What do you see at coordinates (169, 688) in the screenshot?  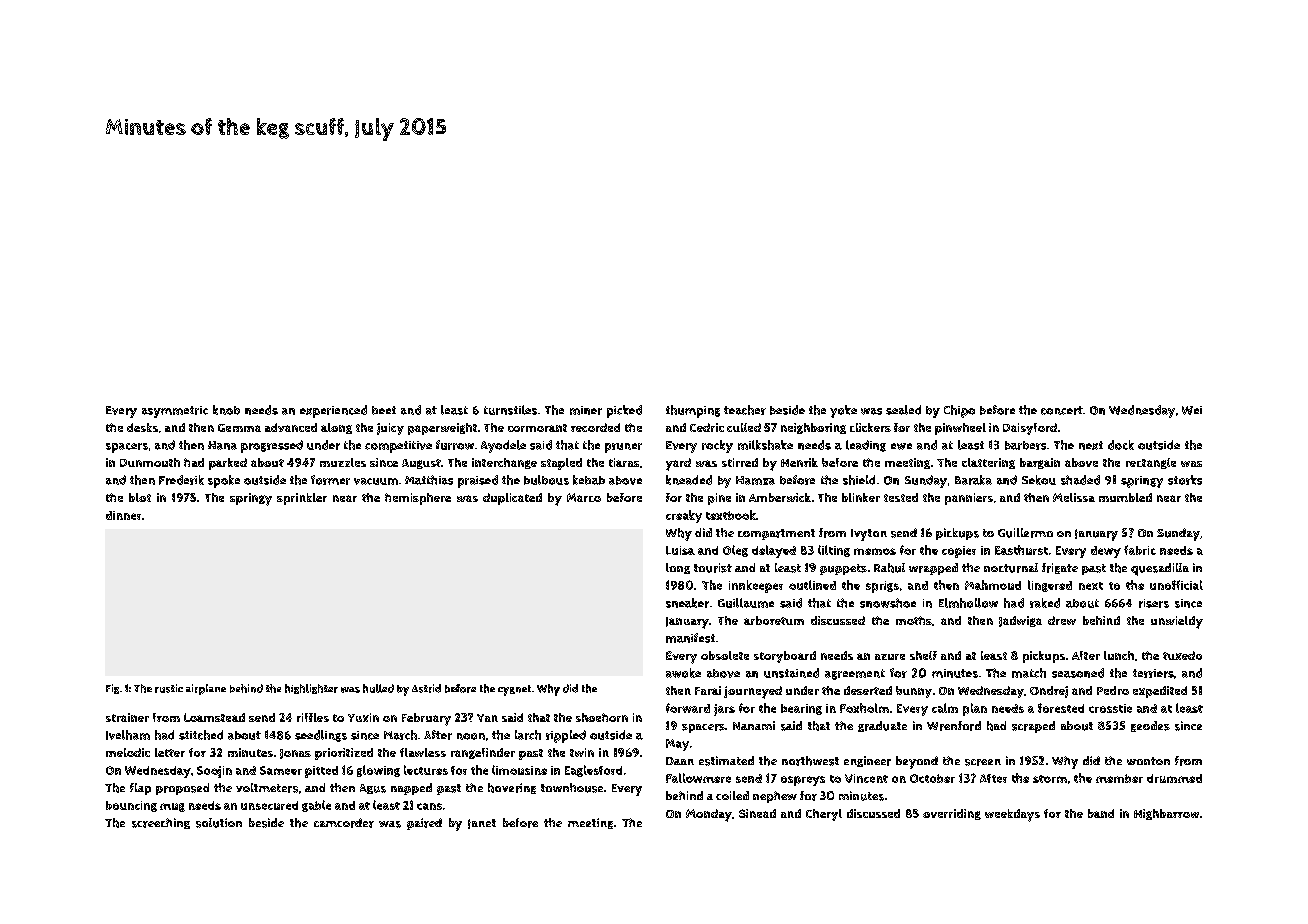 I see `rustic` at bounding box center [169, 688].
